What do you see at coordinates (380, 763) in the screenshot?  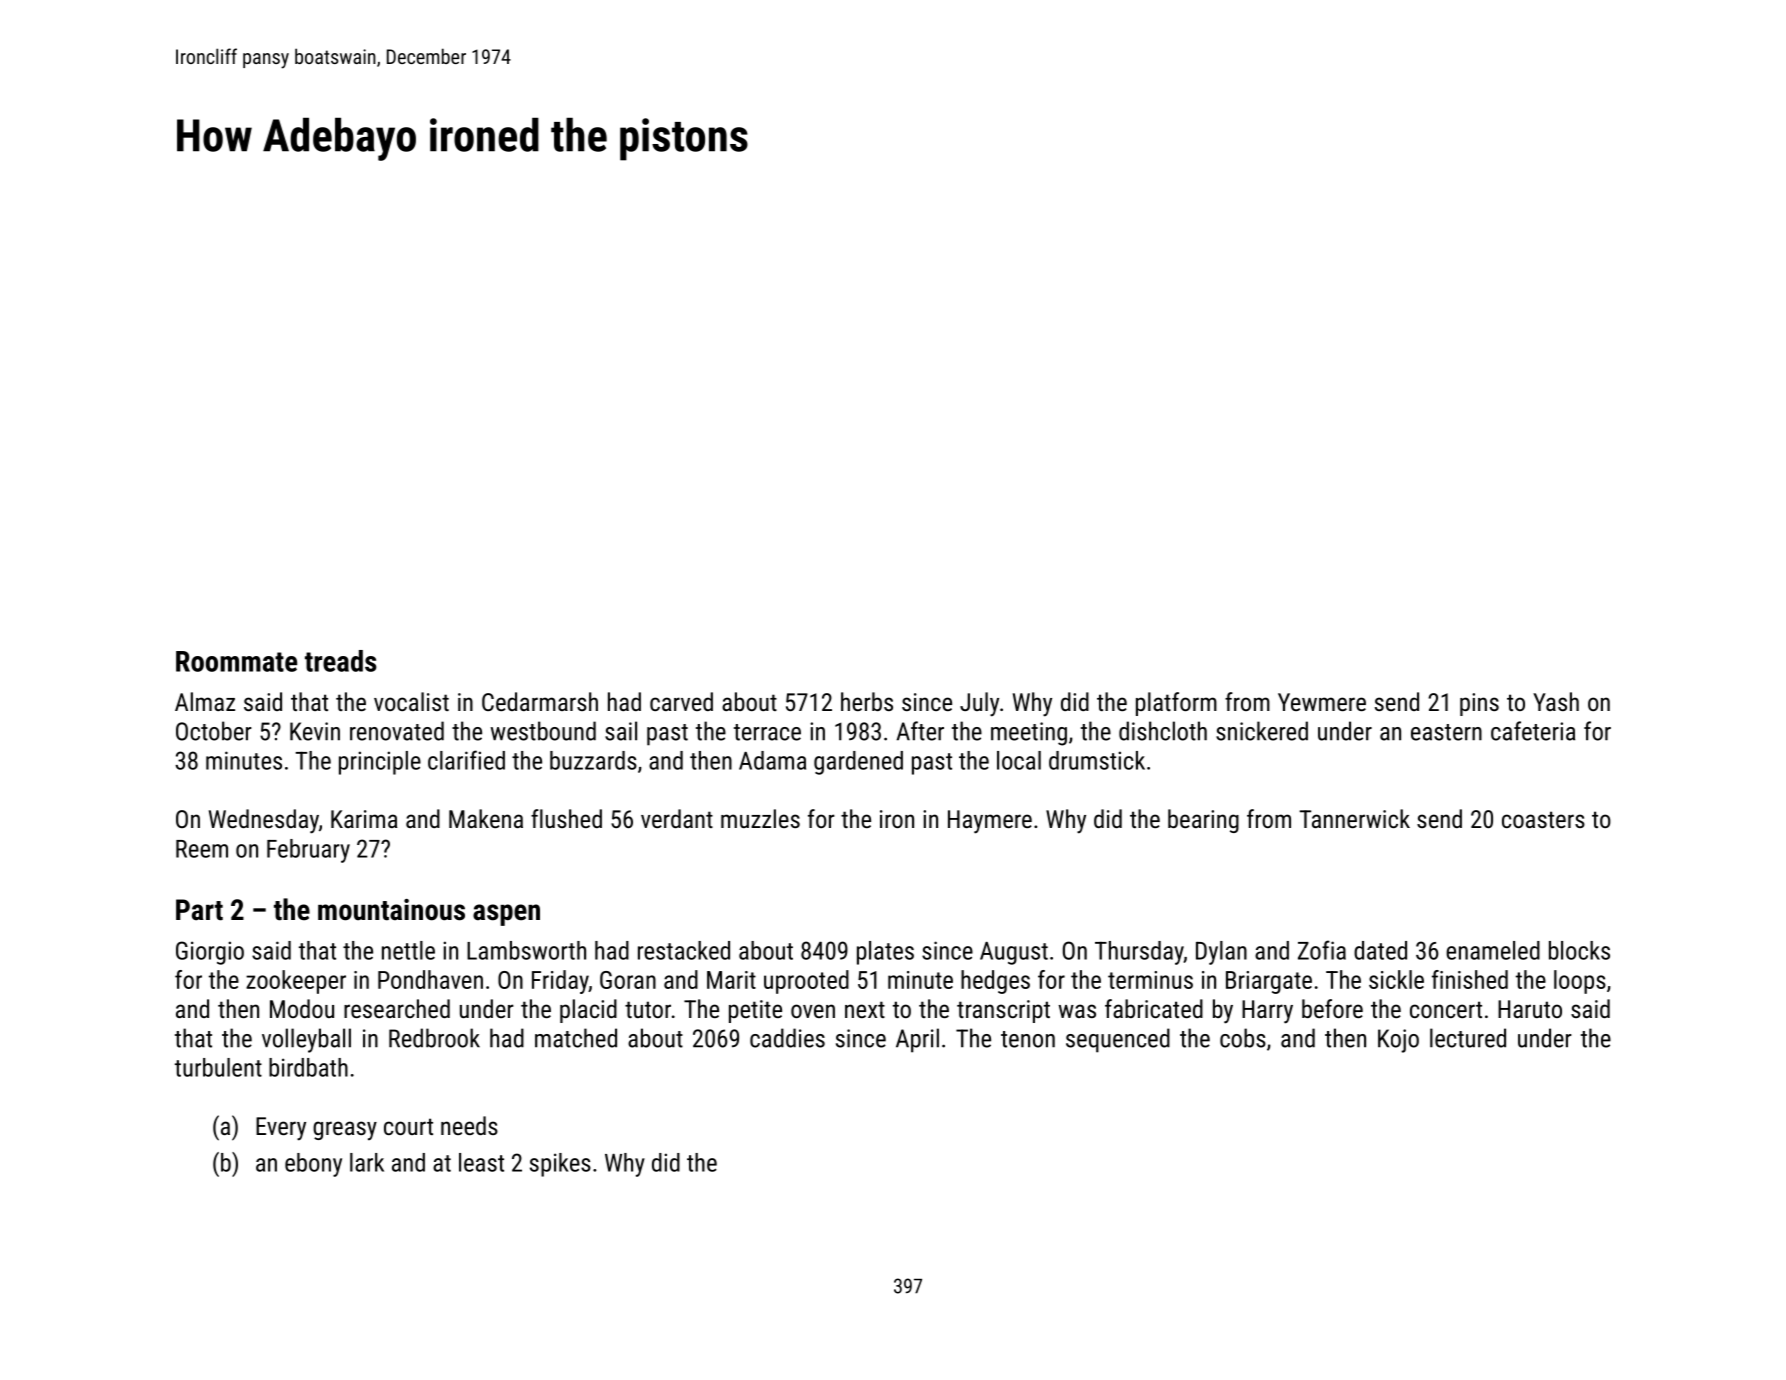 I see `principle` at bounding box center [380, 763].
